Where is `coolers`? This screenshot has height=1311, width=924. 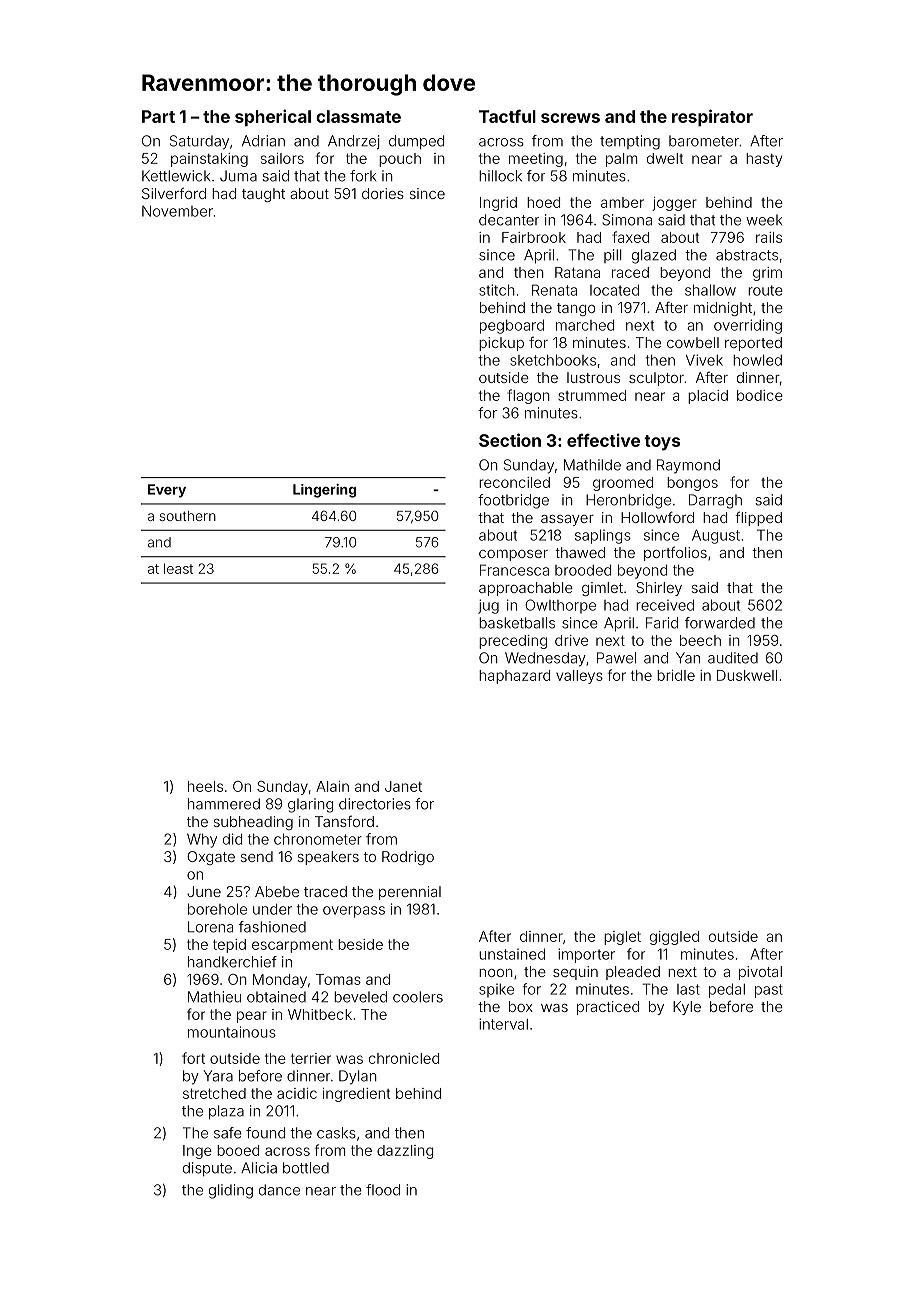
coolers is located at coordinates (418, 997).
